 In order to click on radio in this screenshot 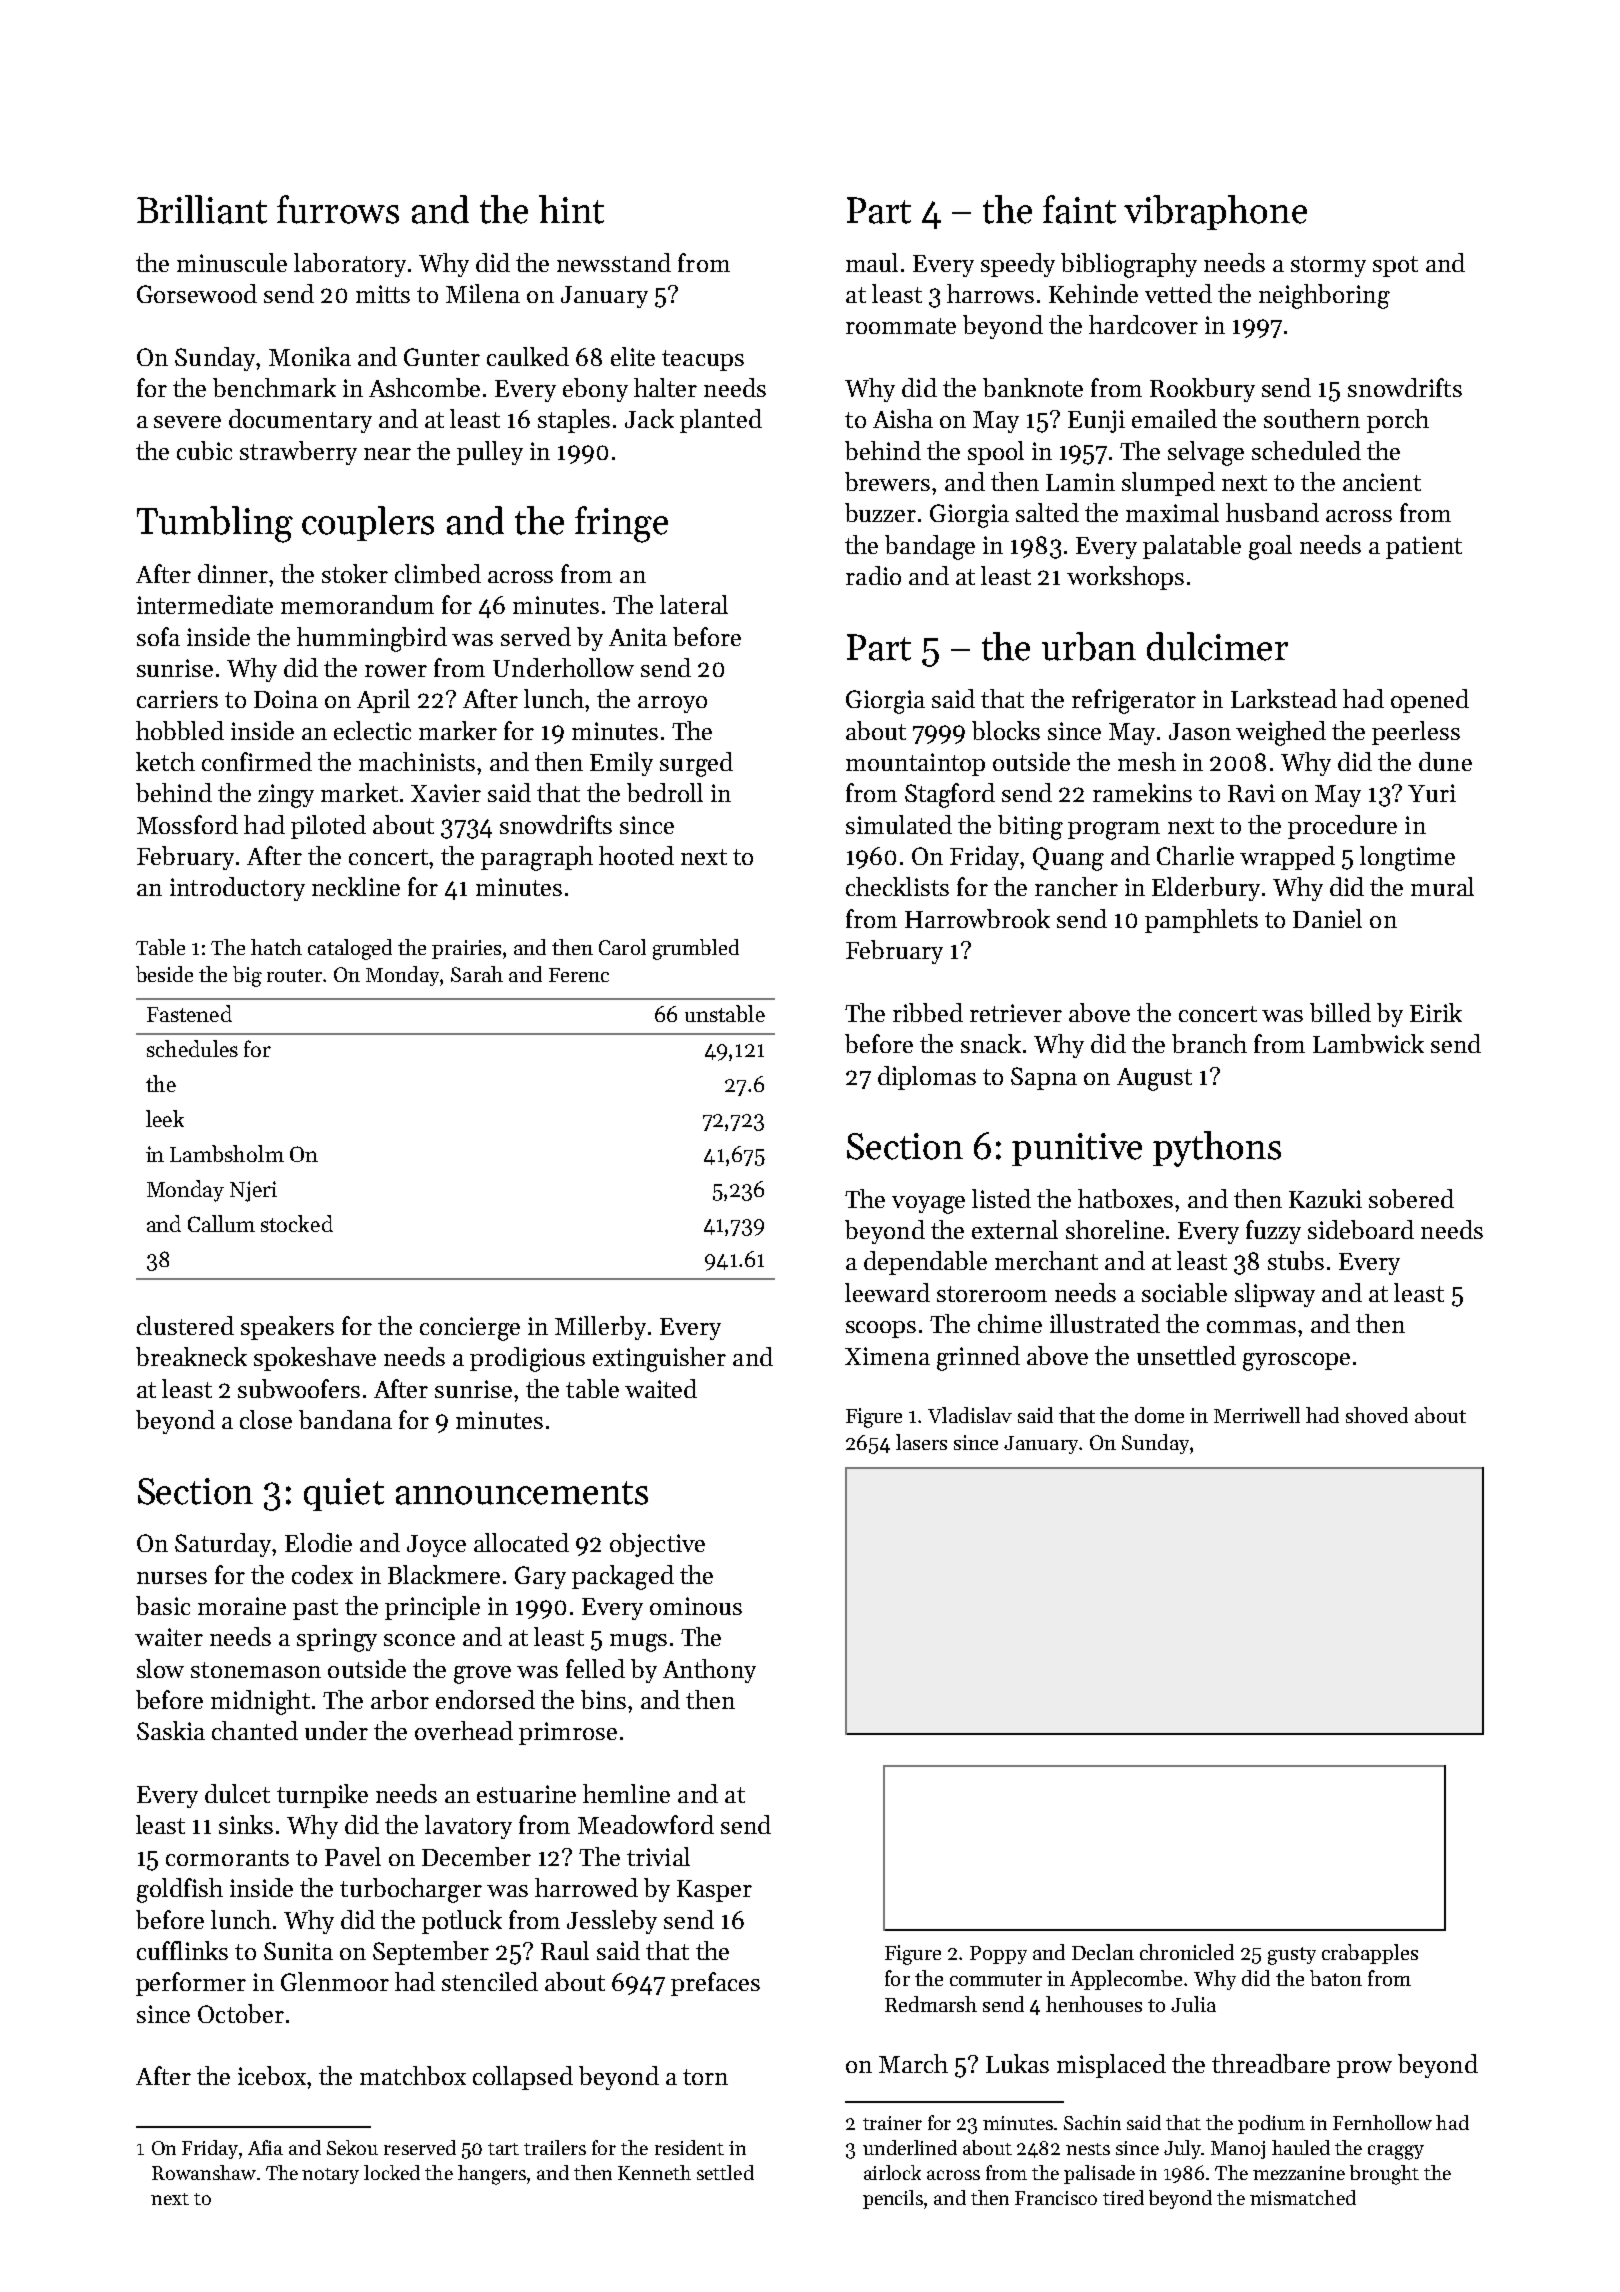, I will do `click(873, 575)`.
